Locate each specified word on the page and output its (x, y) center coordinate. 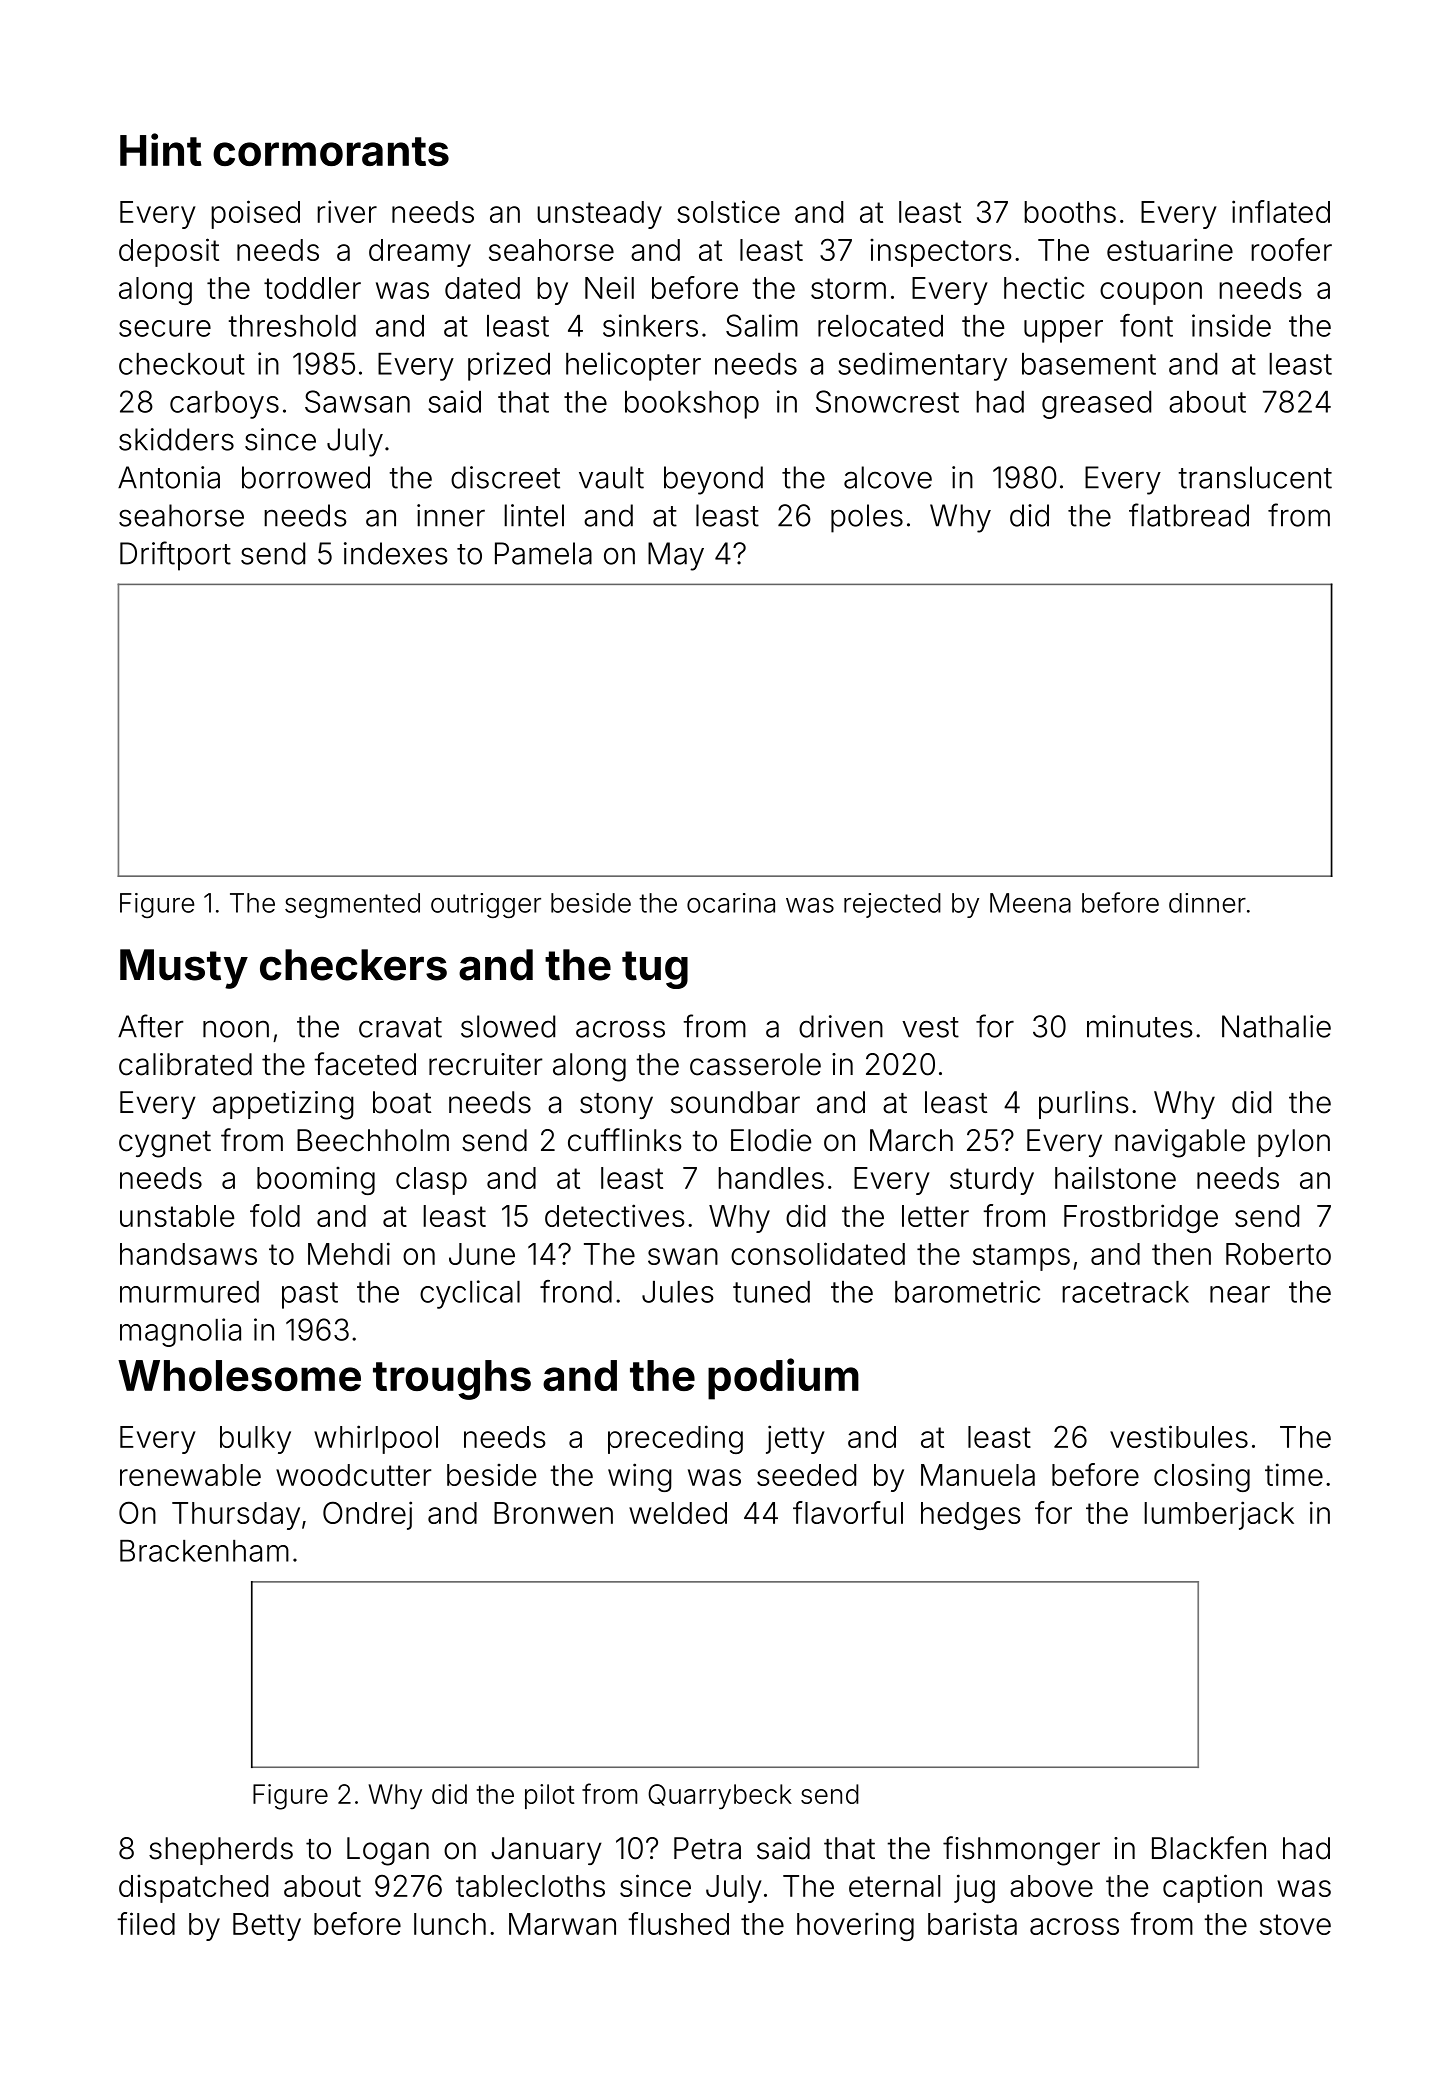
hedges (971, 1516)
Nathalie (1276, 1026)
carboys (224, 405)
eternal (894, 1886)
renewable (190, 1475)
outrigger (486, 905)
